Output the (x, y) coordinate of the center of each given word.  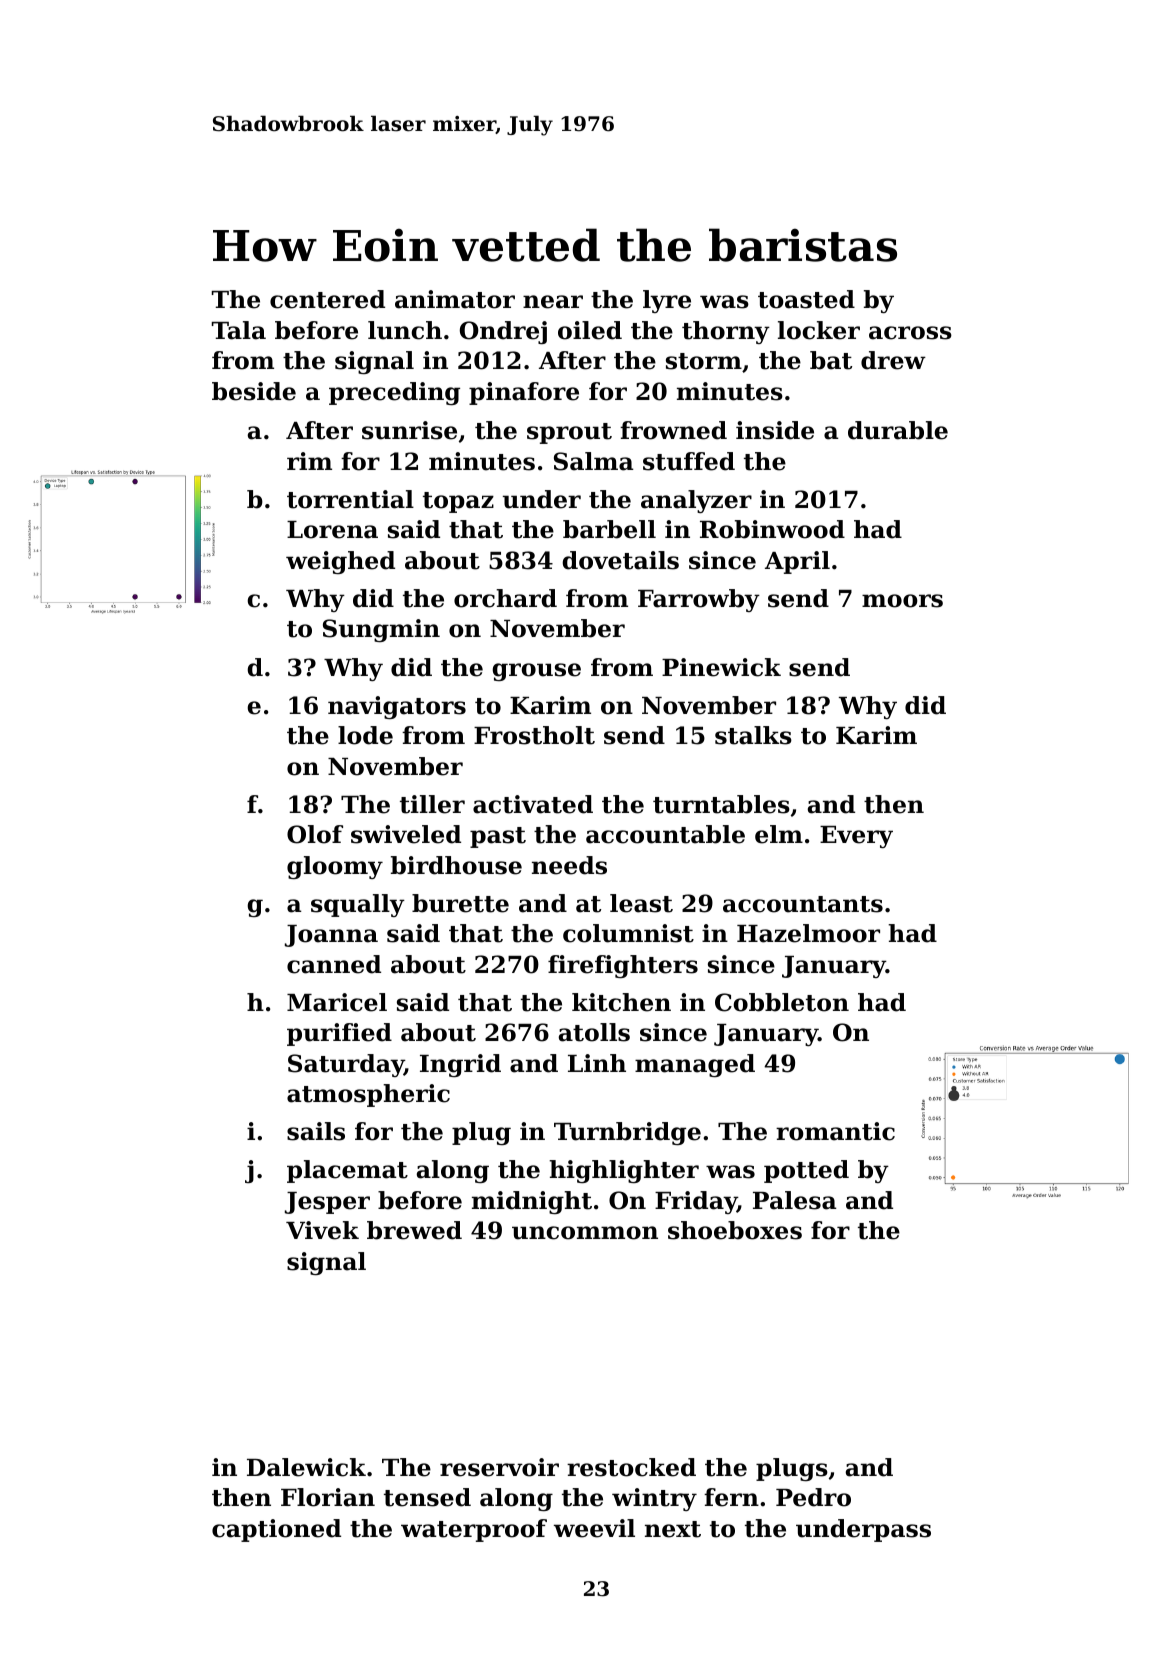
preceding (394, 393)
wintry (654, 1499)
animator (455, 299)
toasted (806, 299)
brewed (414, 1230)
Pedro (813, 1497)
